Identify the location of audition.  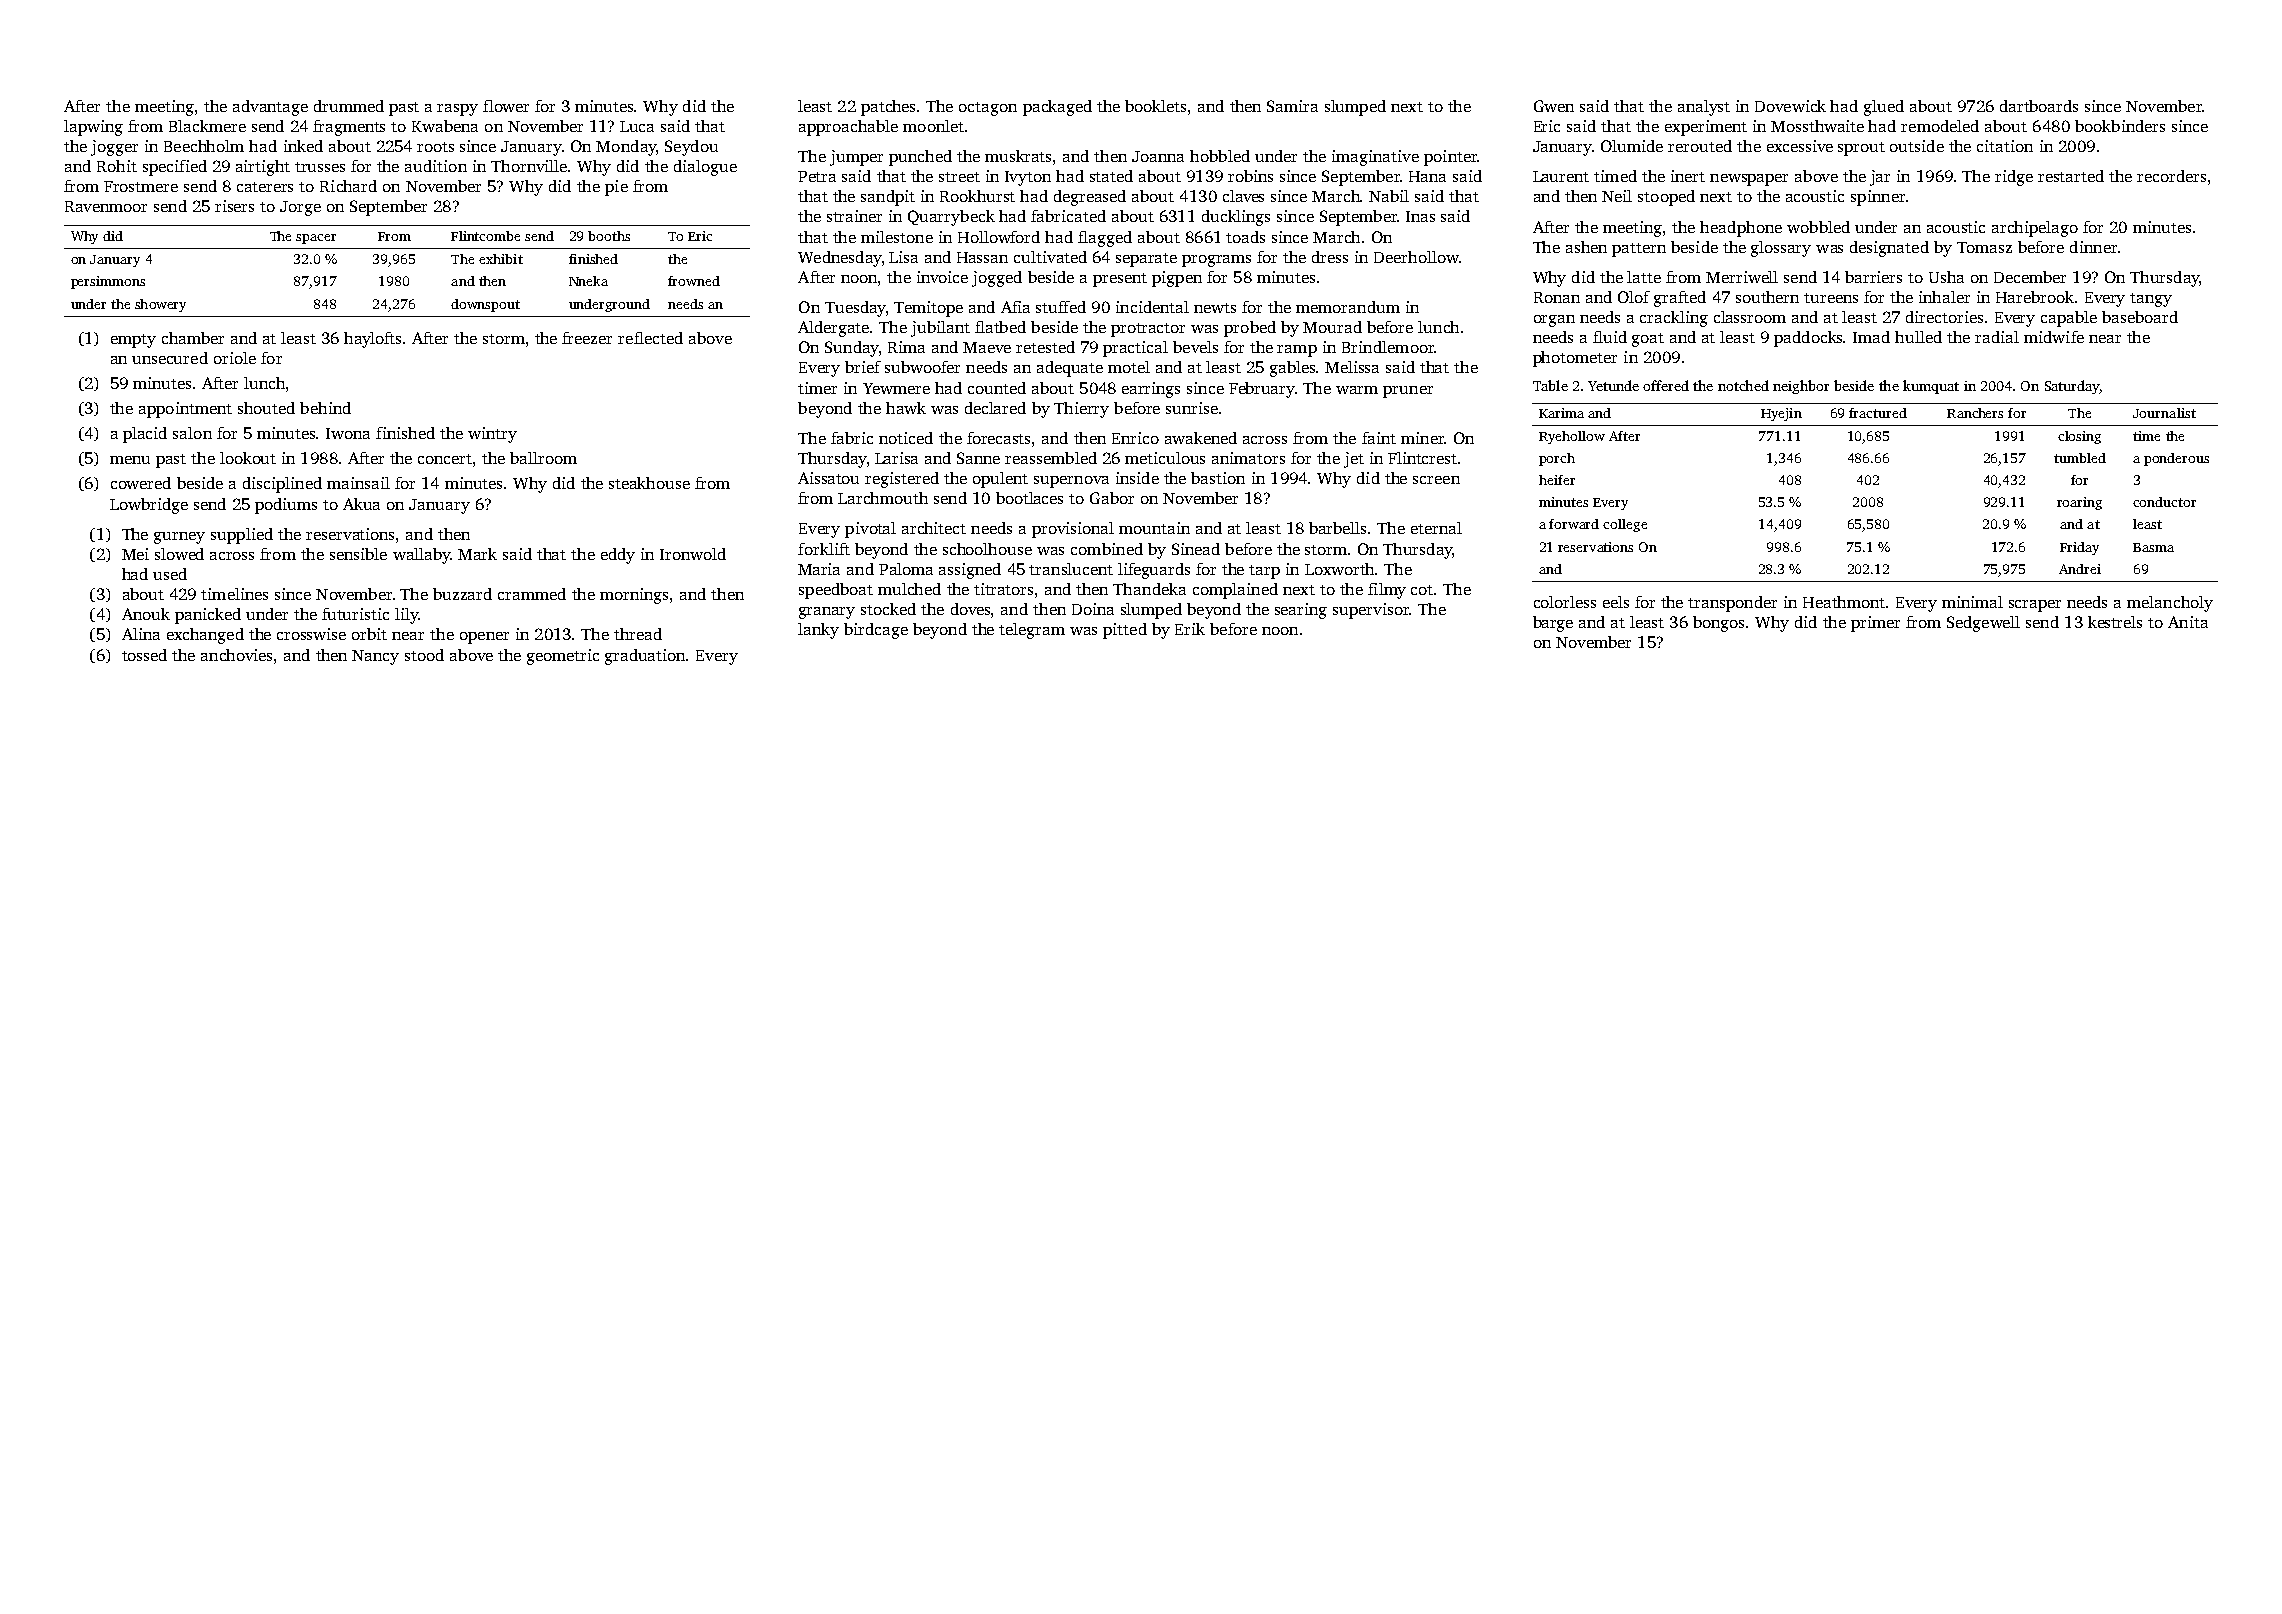
(436, 166).
